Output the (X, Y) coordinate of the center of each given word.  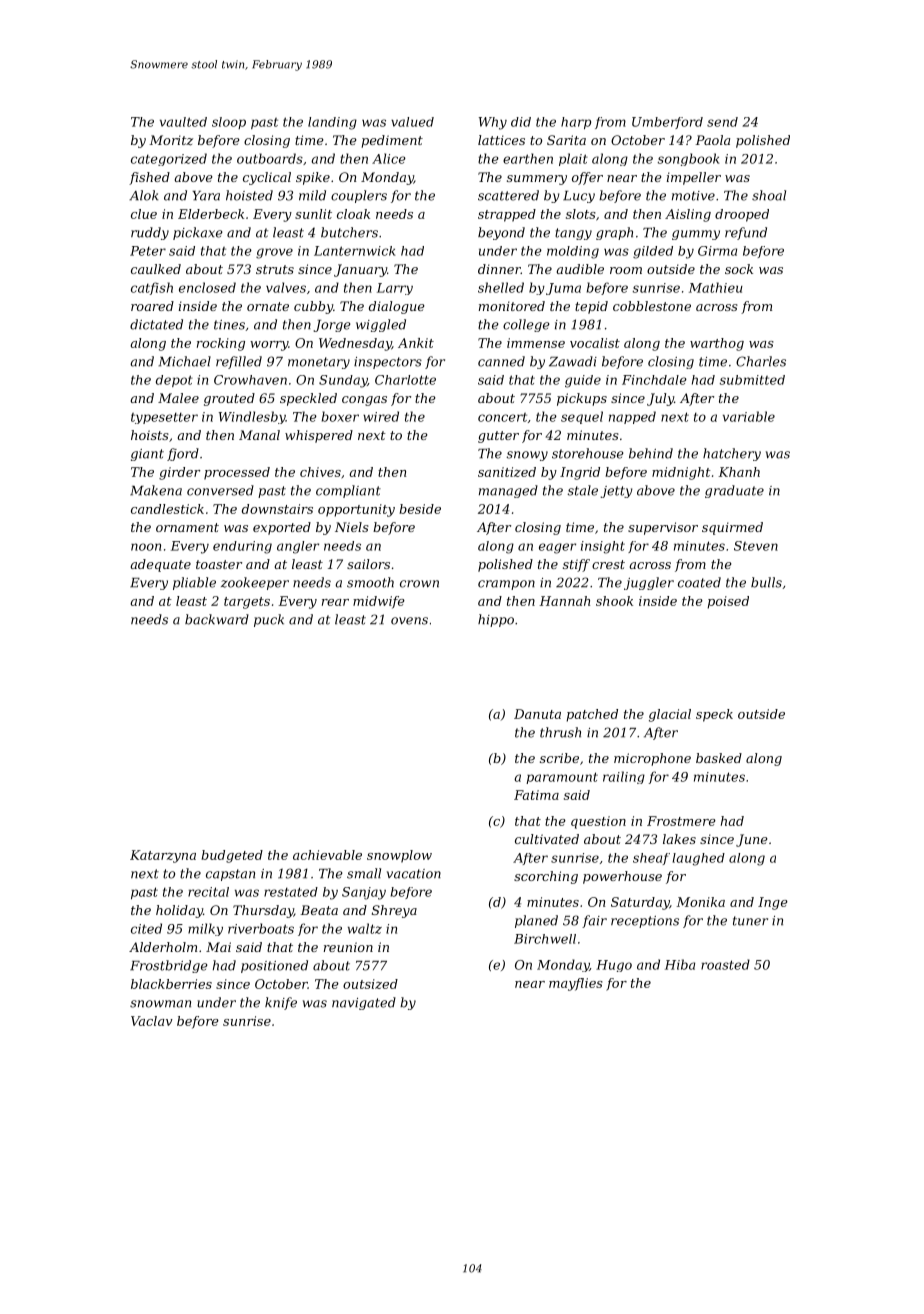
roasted (725, 964)
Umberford (667, 123)
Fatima (536, 795)
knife (281, 1003)
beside (420, 509)
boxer (340, 416)
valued (412, 122)
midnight (681, 473)
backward (217, 619)
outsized (370, 984)
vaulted (183, 122)
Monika (700, 902)
